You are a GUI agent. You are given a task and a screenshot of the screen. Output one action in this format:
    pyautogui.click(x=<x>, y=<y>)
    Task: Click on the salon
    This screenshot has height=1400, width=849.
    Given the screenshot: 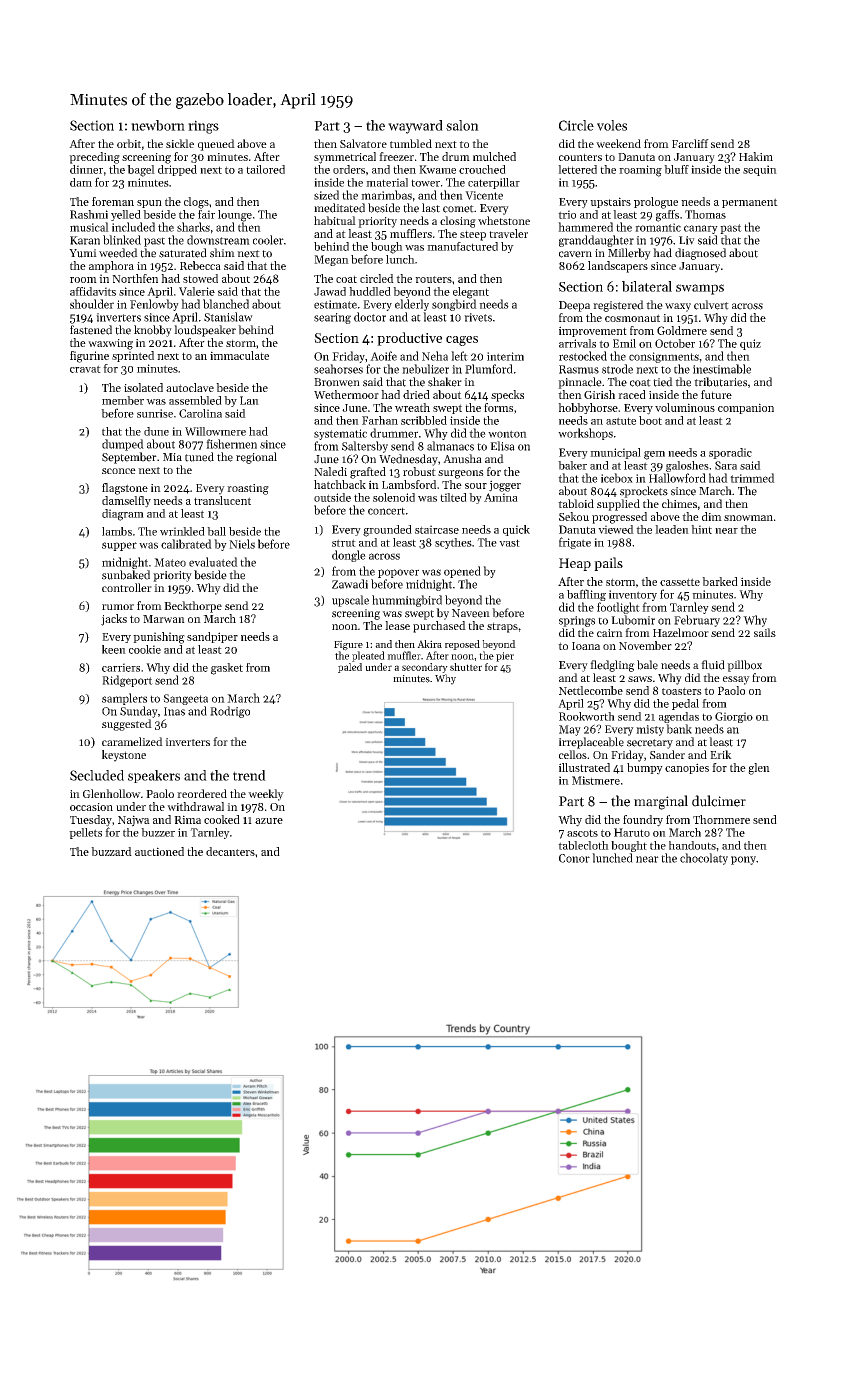 What is the action you would take?
    pyautogui.click(x=462, y=125)
